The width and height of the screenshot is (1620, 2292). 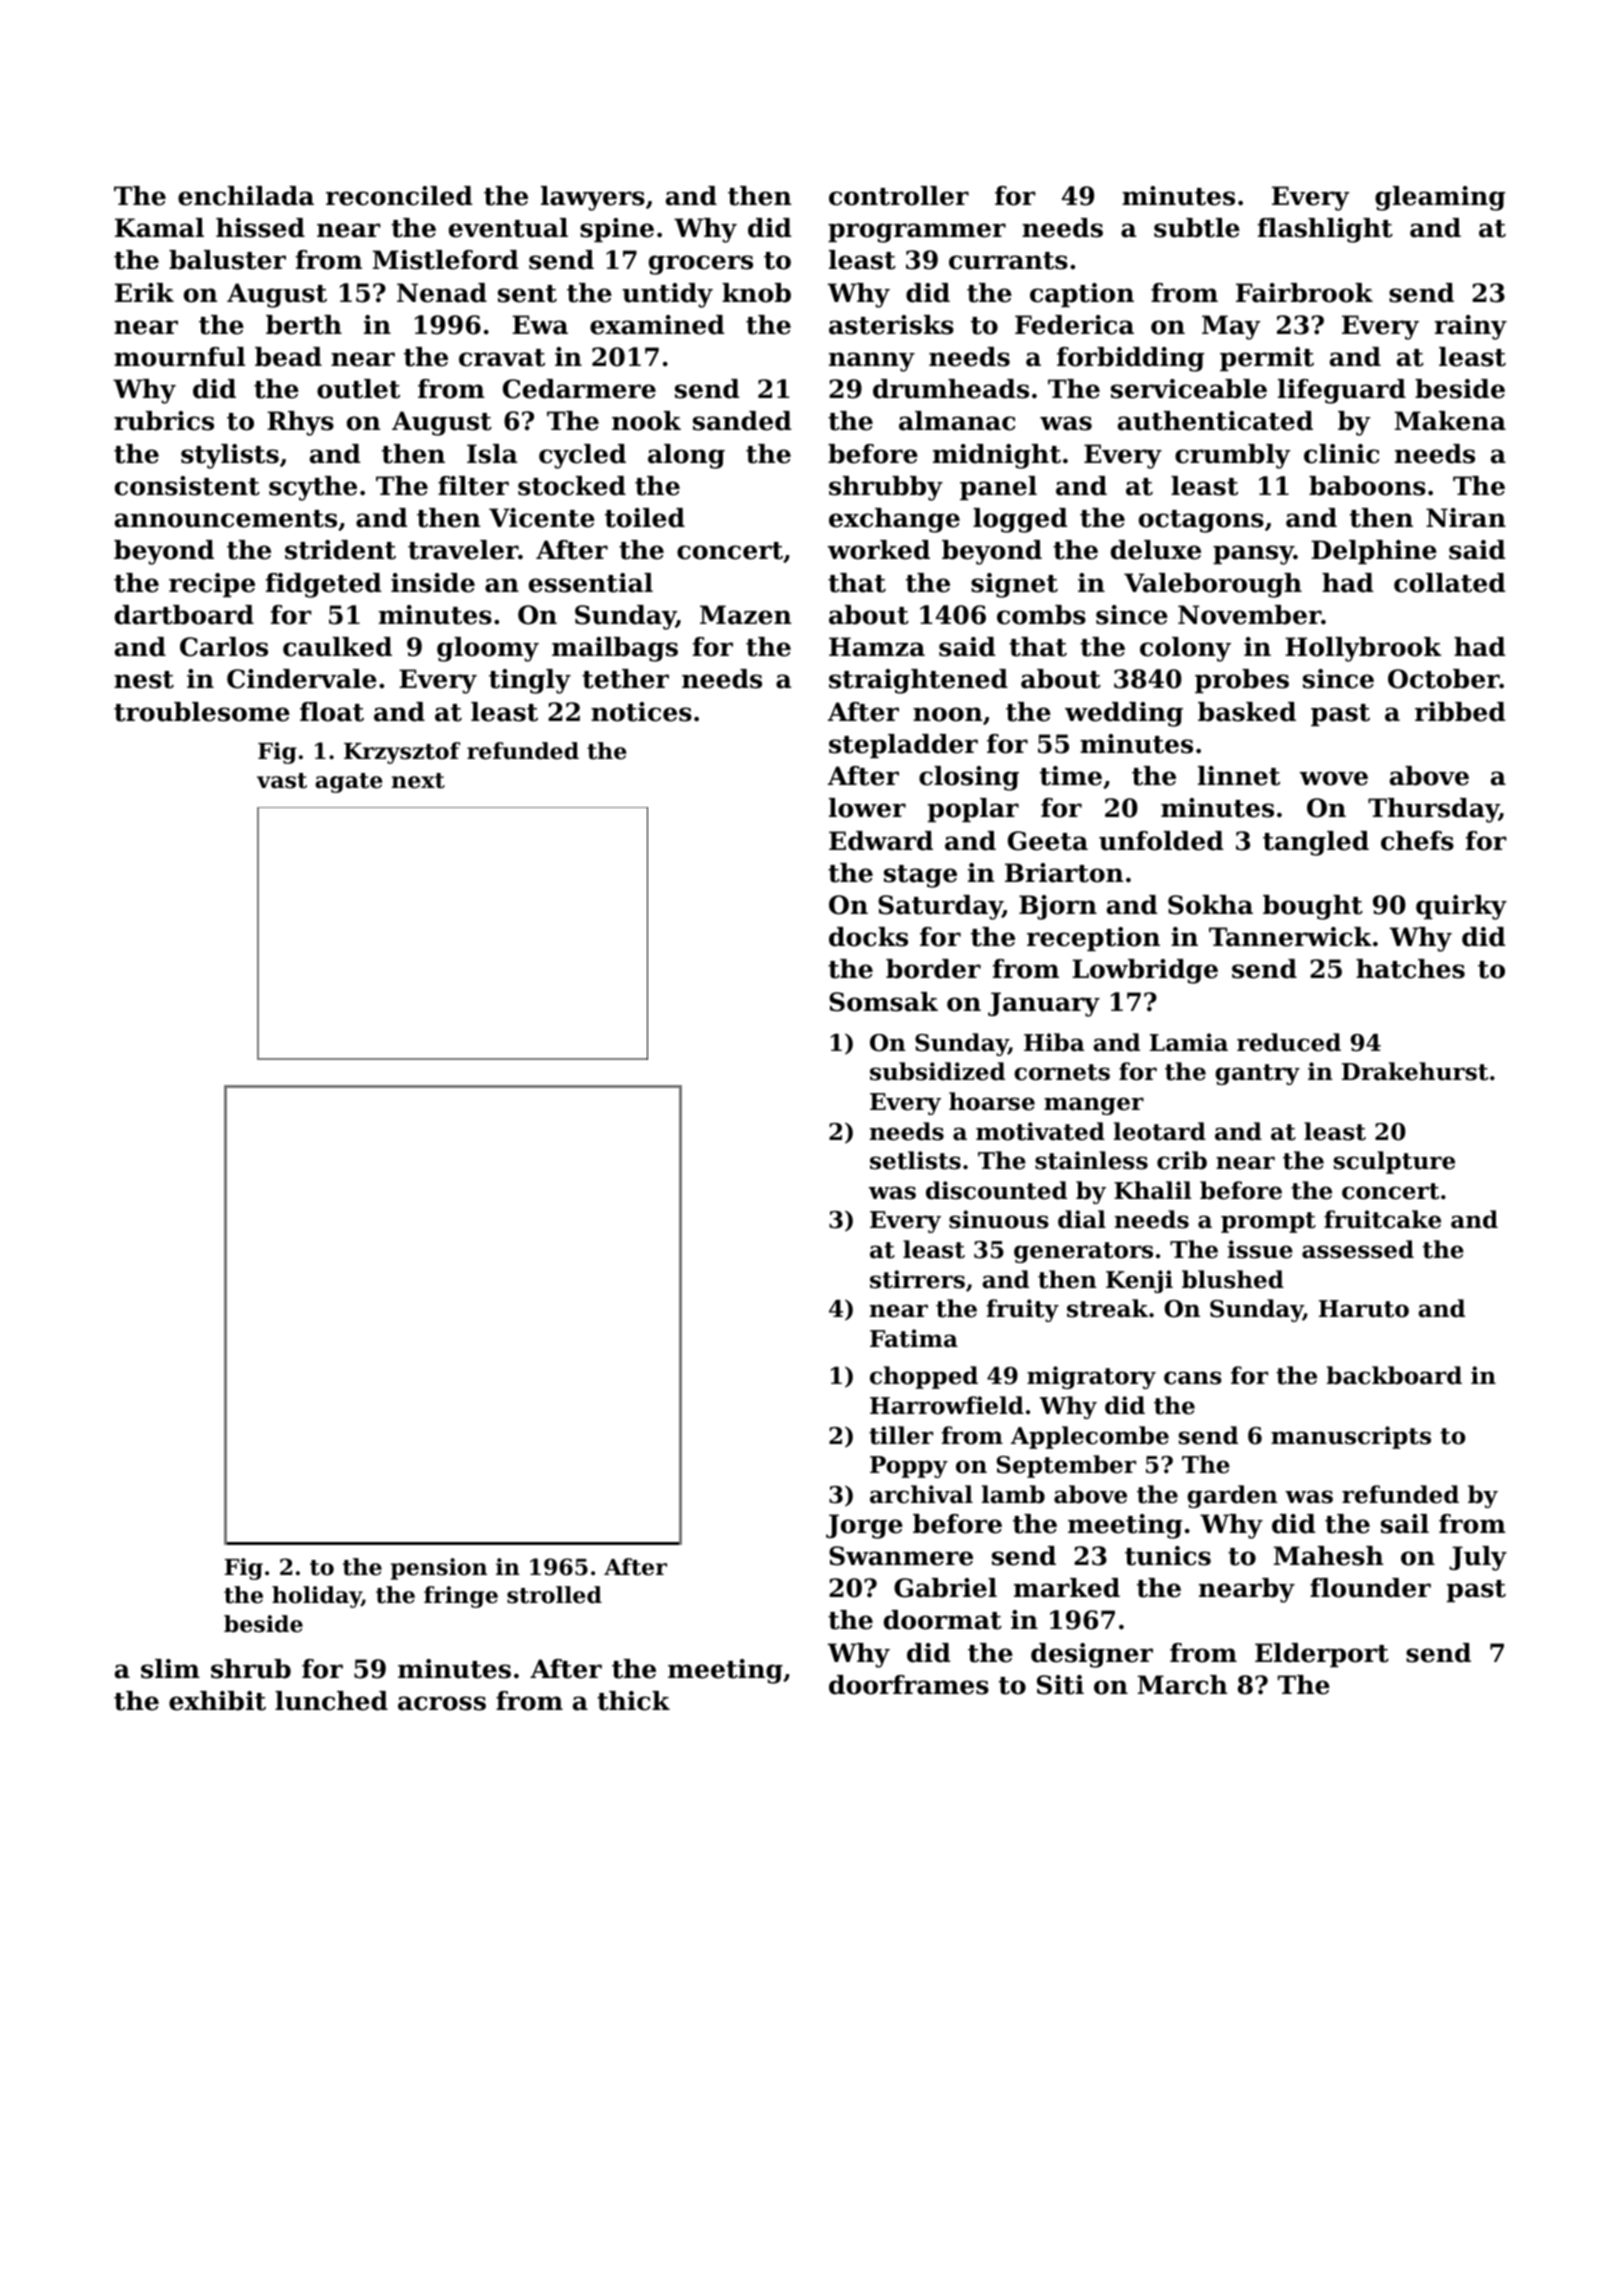 I want to click on March, so click(x=1182, y=1685).
